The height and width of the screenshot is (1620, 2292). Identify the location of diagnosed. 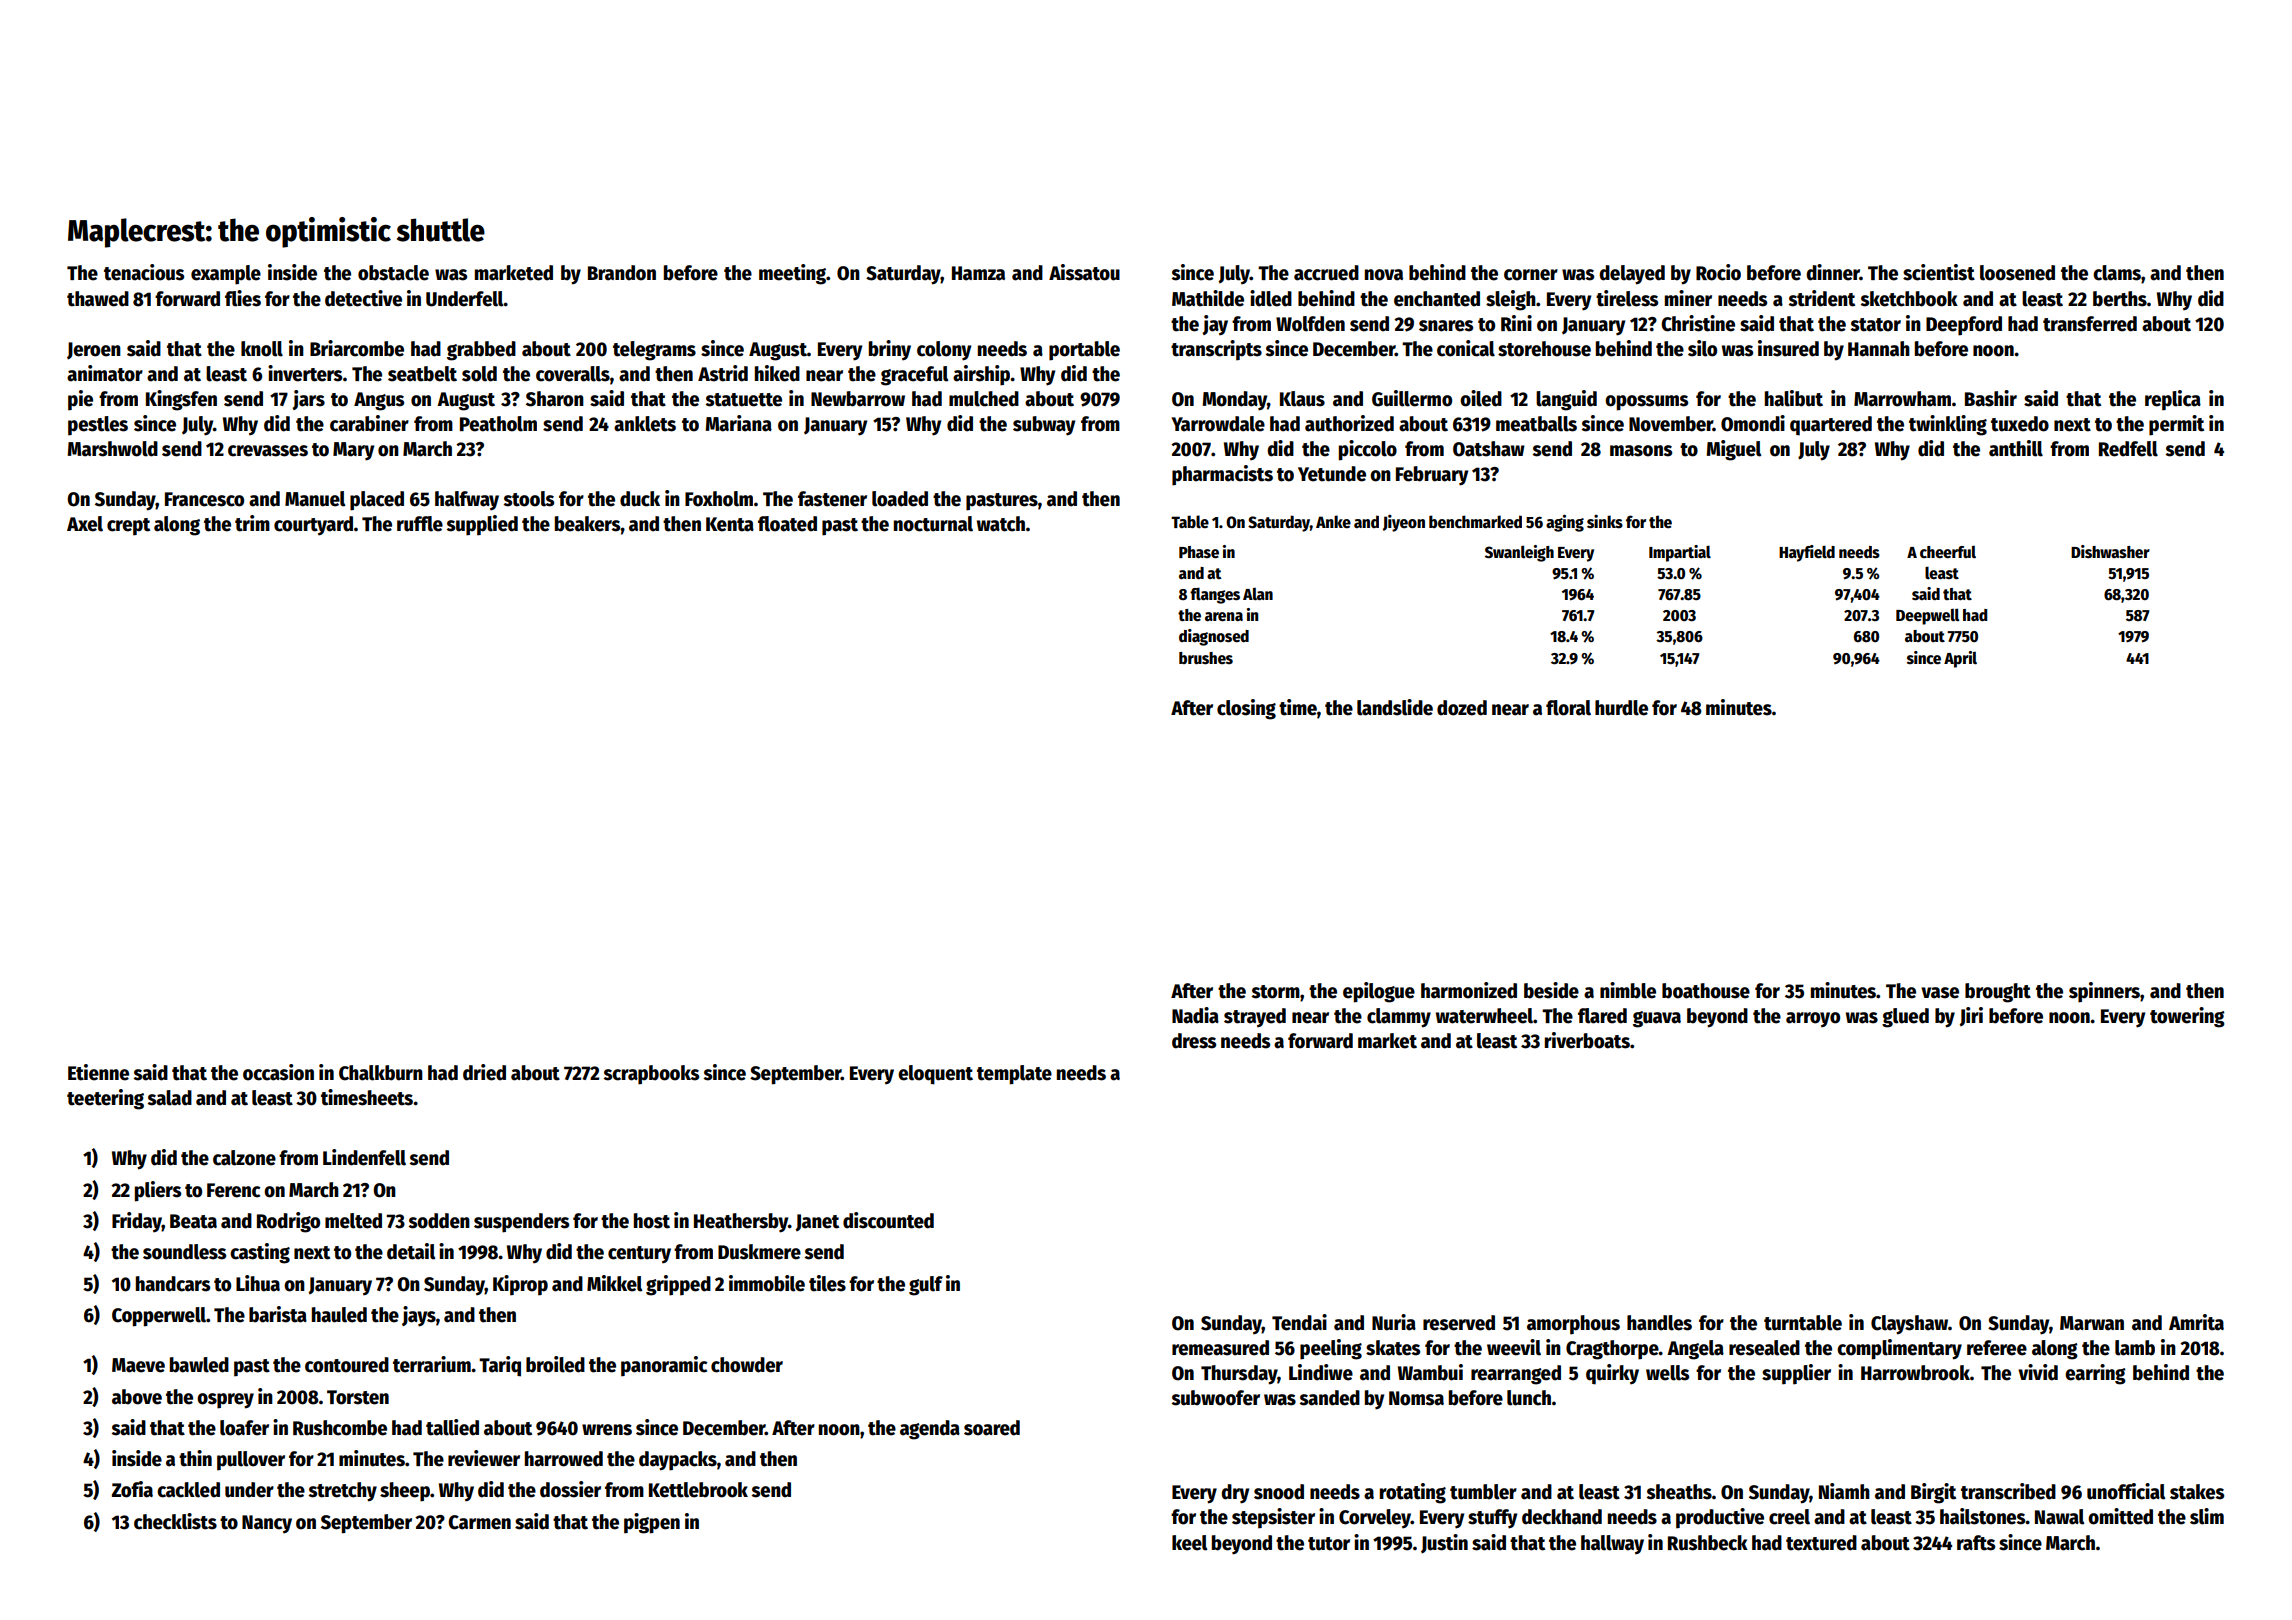
(1214, 637).
